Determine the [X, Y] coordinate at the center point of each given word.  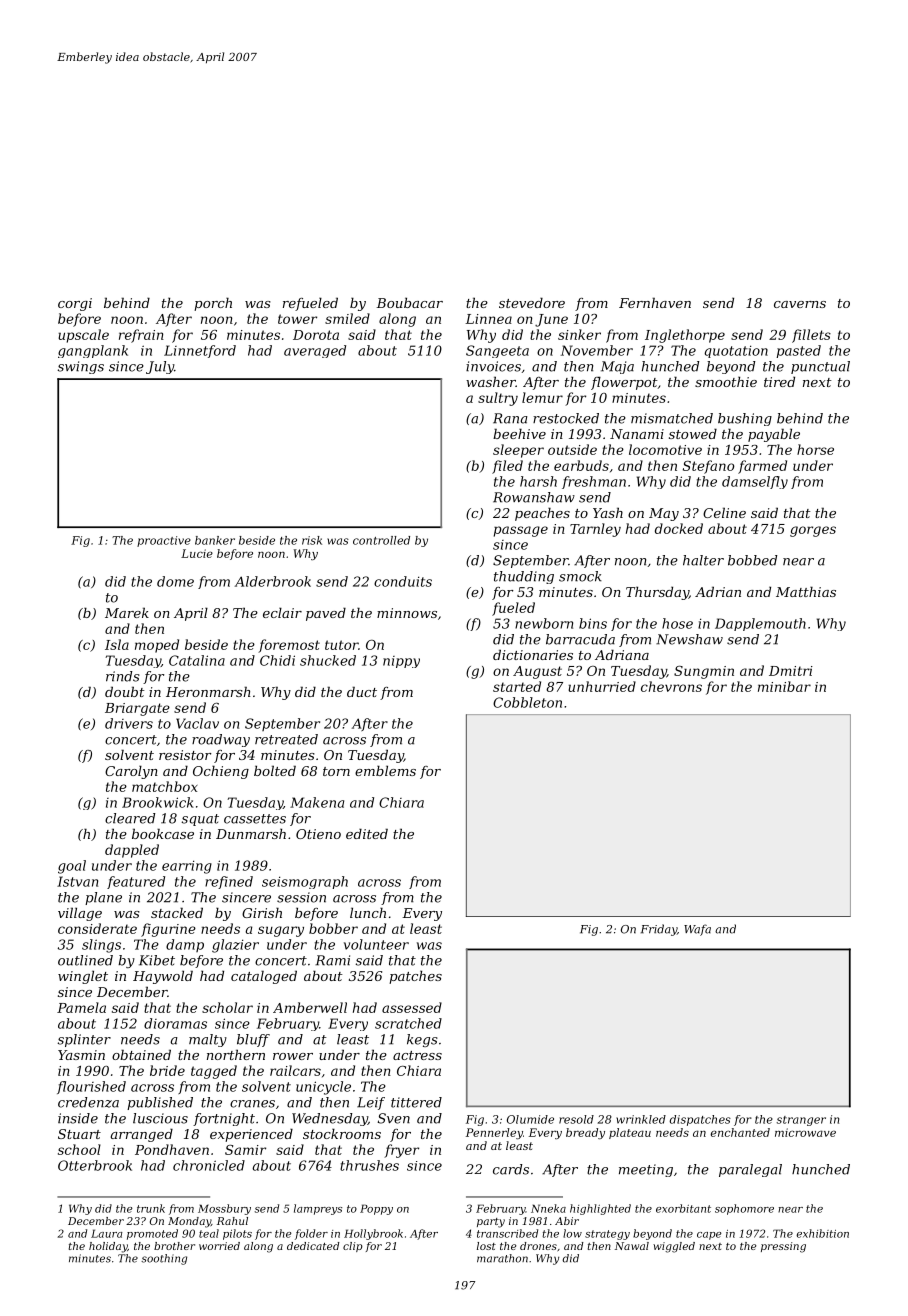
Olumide [530, 1119]
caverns [800, 304]
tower [297, 319]
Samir [245, 1150]
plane [103, 898]
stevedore [532, 302]
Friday [659, 930]
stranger [801, 1121]
